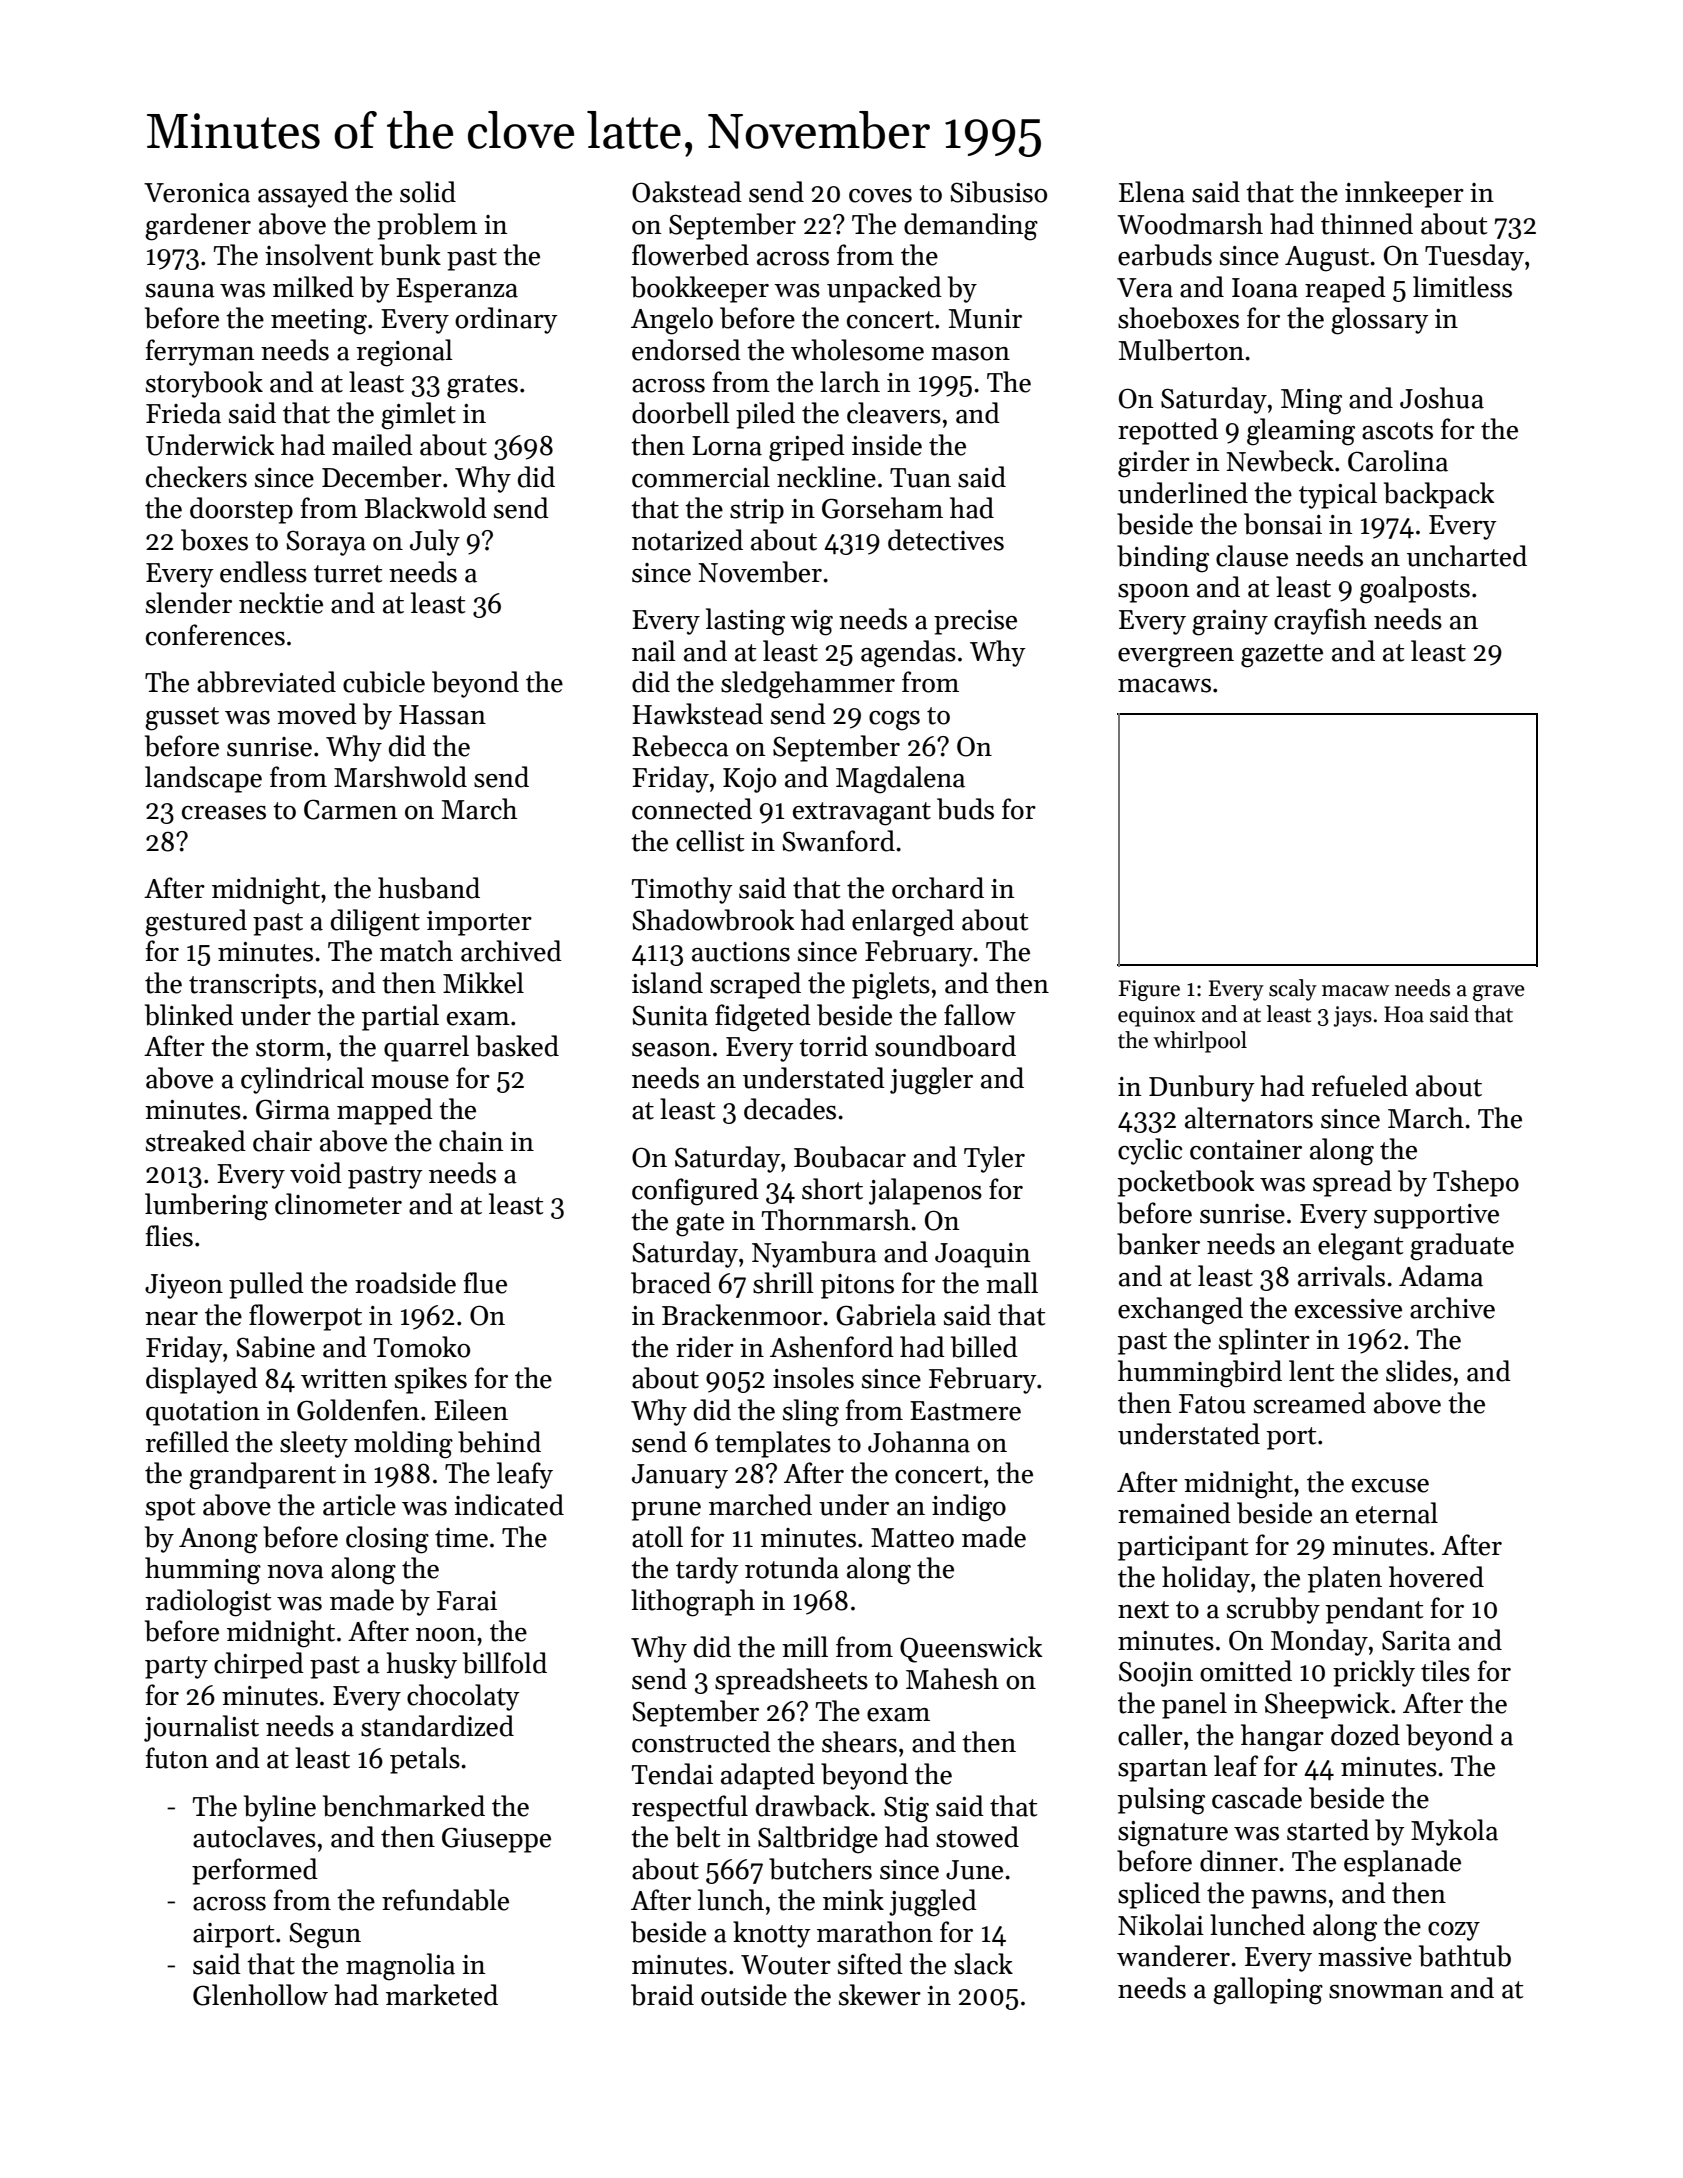 The width and height of the document is (1683, 2178). Describe the element at coordinates (197, 193) in the document. I see `Veronica` at that location.
